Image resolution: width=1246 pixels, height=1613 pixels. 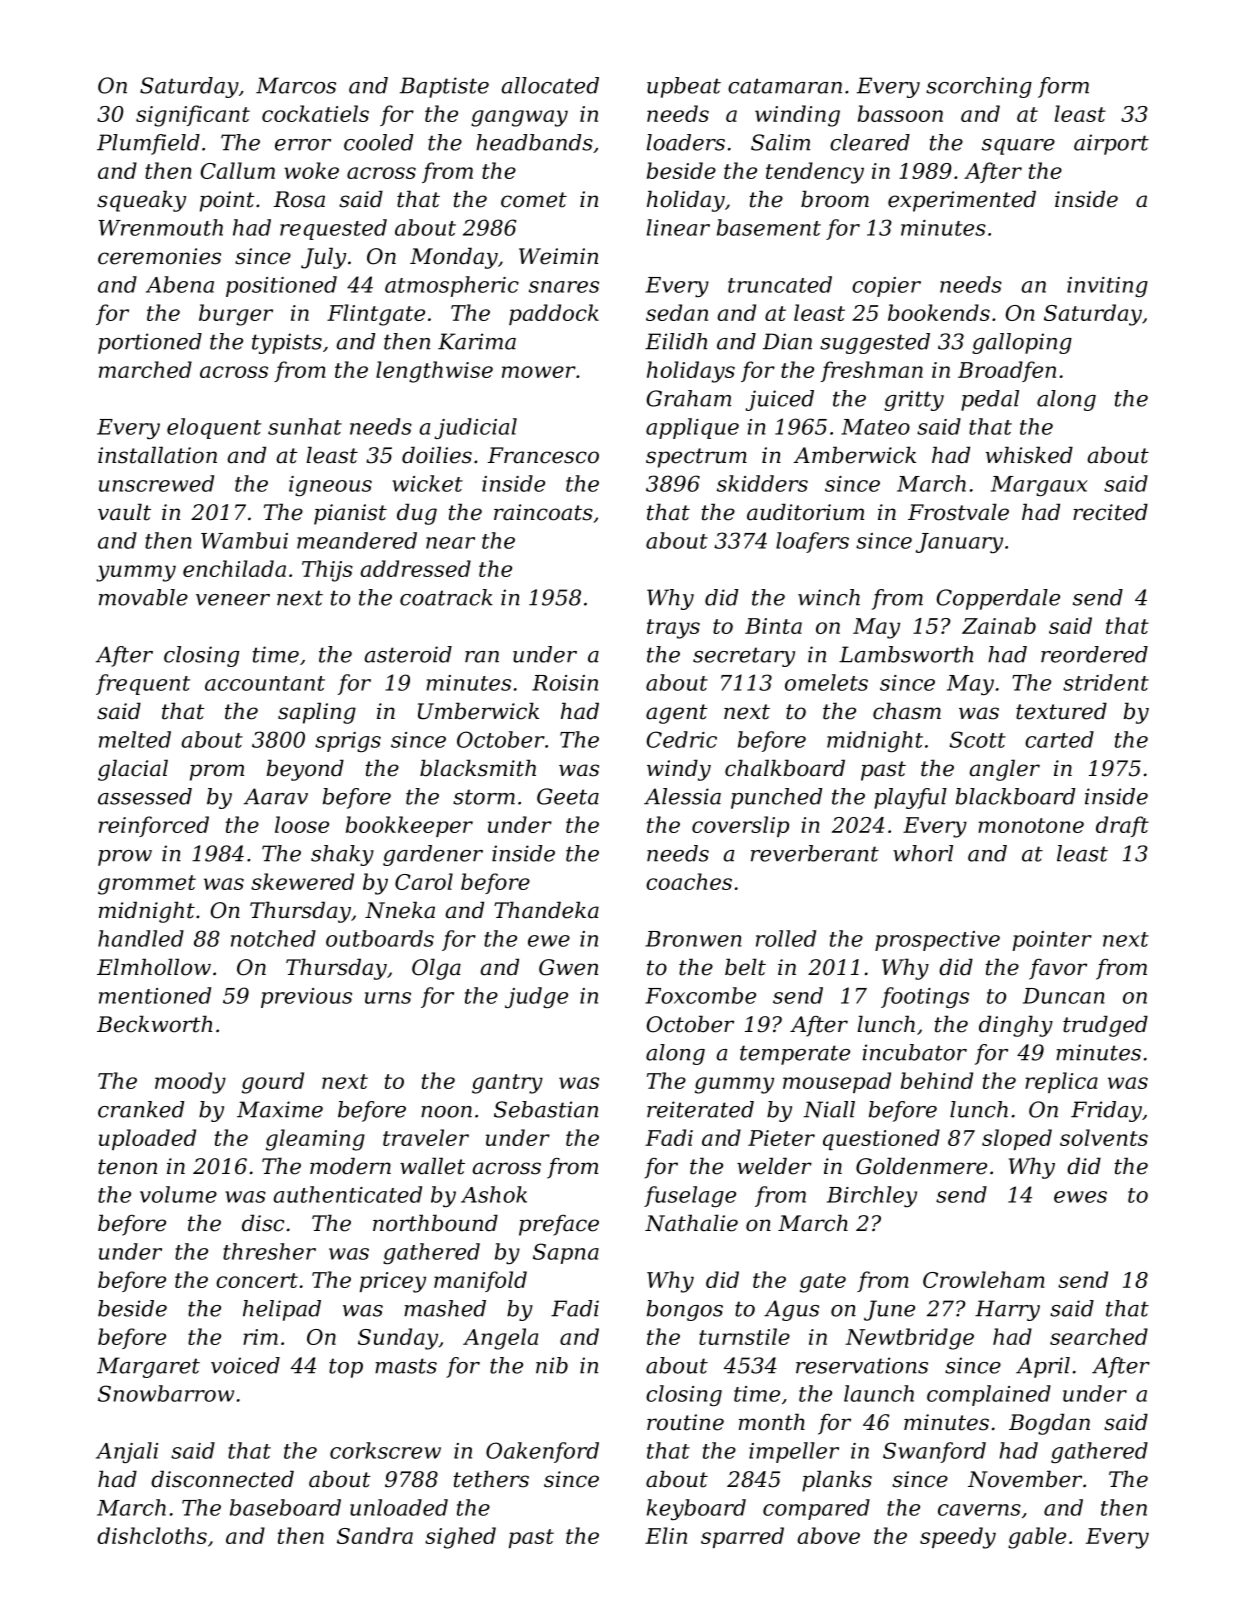 I want to click on strident, so click(x=1106, y=682).
